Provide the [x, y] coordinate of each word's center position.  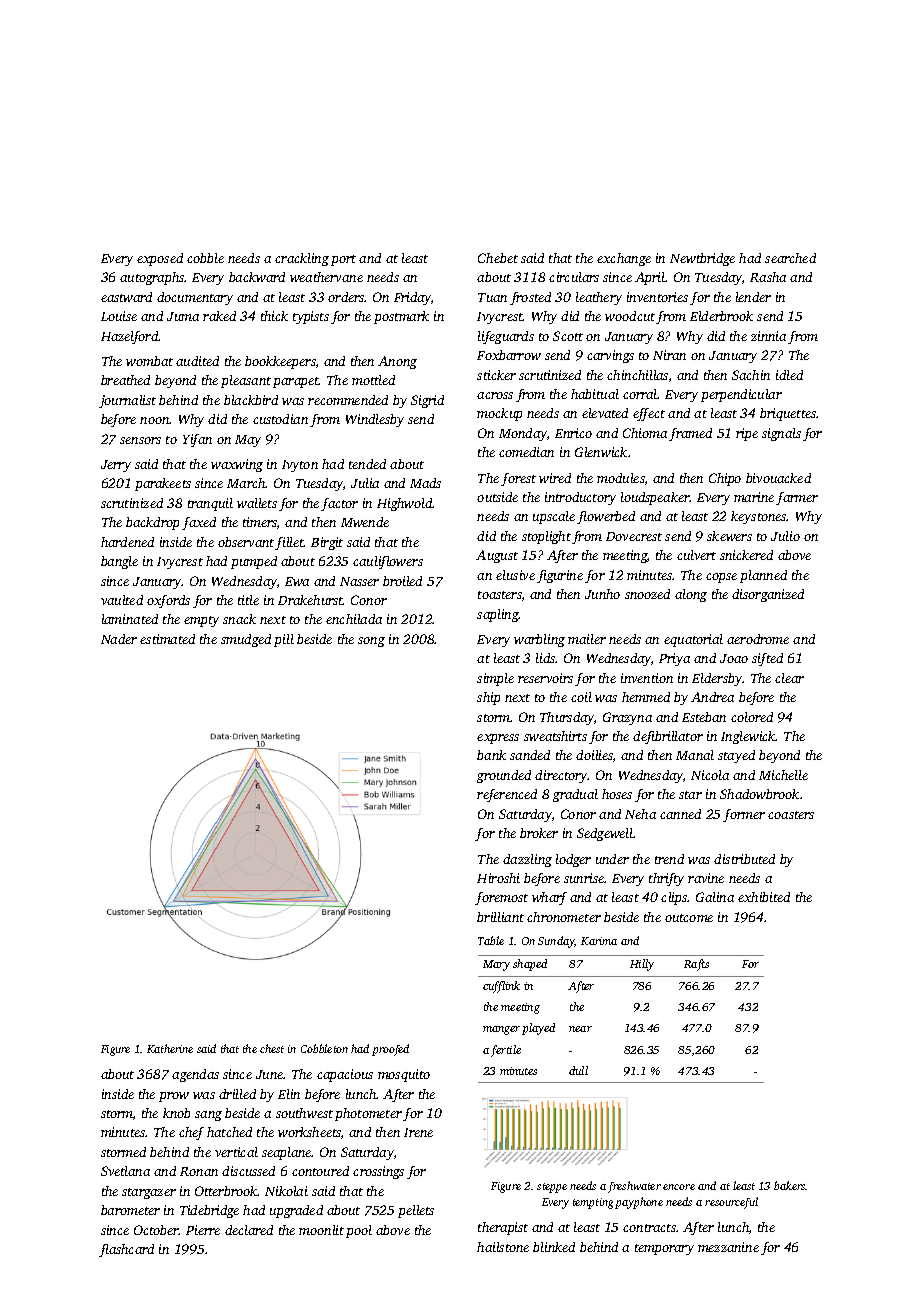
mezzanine [728, 1247]
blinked [554, 1247]
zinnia [768, 336]
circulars [574, 277]
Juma [183, 316]
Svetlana [125, 1171]
